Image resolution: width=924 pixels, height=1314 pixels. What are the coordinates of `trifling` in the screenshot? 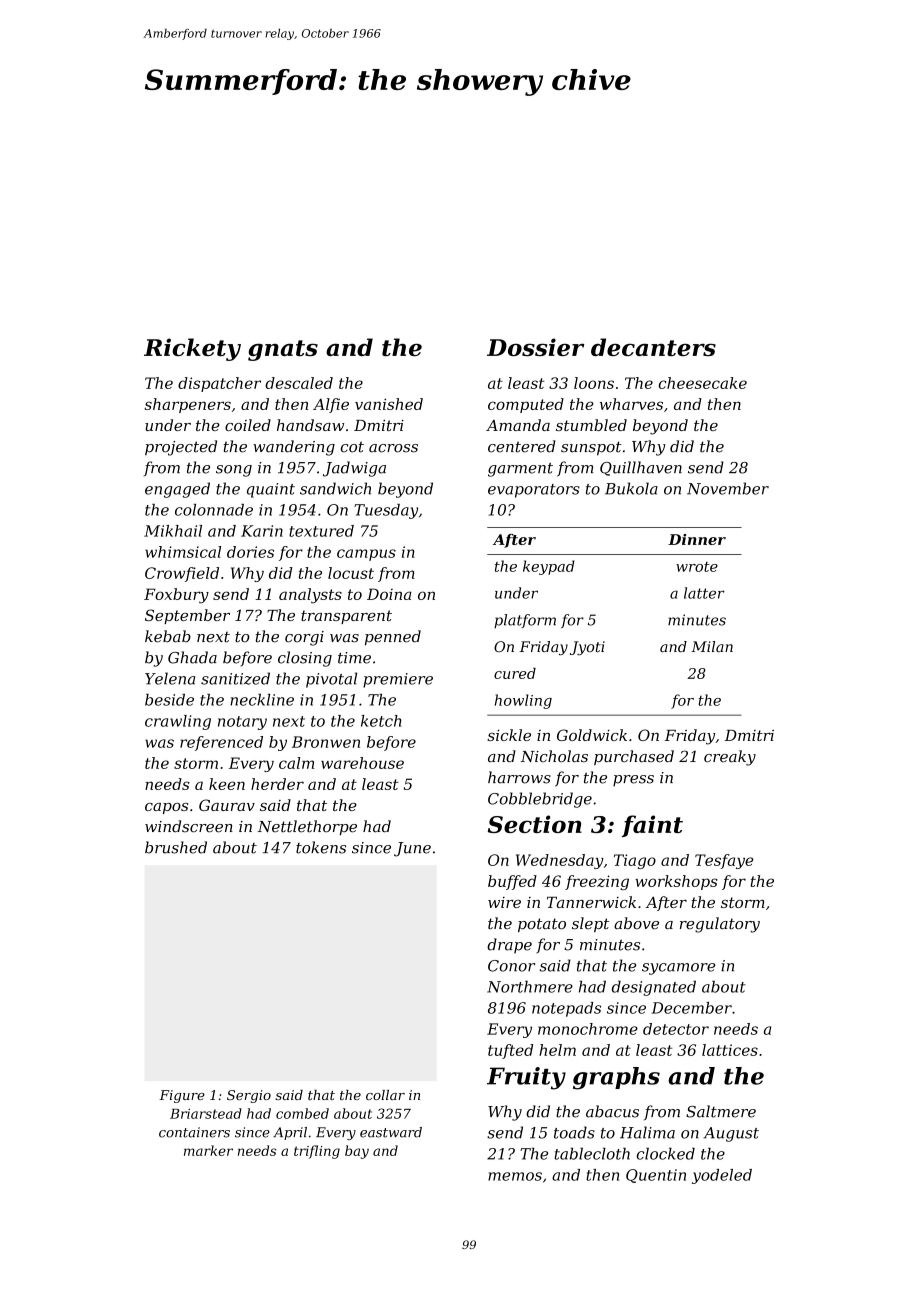 It's located at (317, 1152).
